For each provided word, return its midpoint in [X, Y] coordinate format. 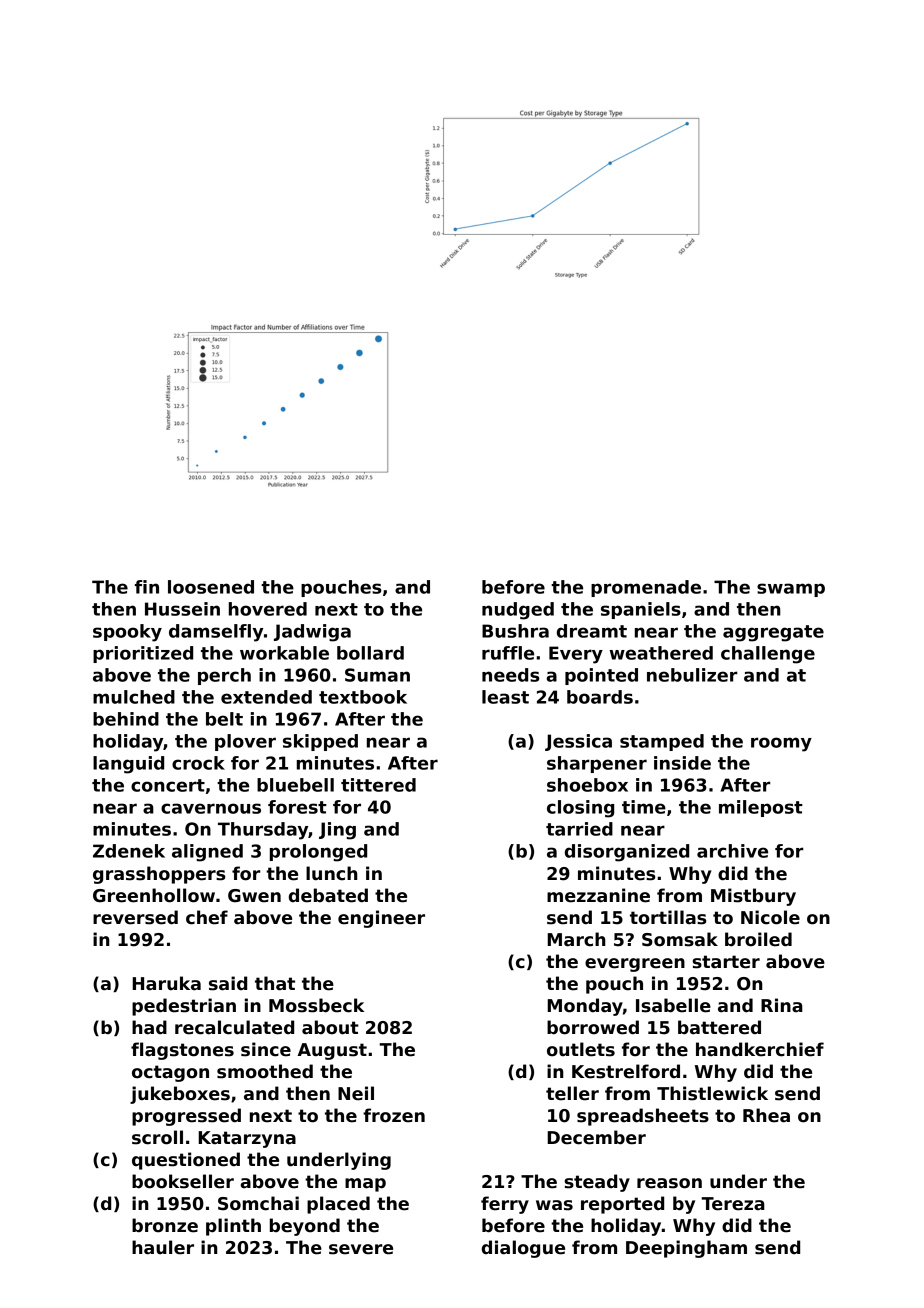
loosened [211, 587]
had [149, 1027]
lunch [332, 873]
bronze [165, 1225]
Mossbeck [316, 1005]
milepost [761, 808]
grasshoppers [159, 875]
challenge [768, 655]
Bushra [515, 631]
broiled [758, 939]
